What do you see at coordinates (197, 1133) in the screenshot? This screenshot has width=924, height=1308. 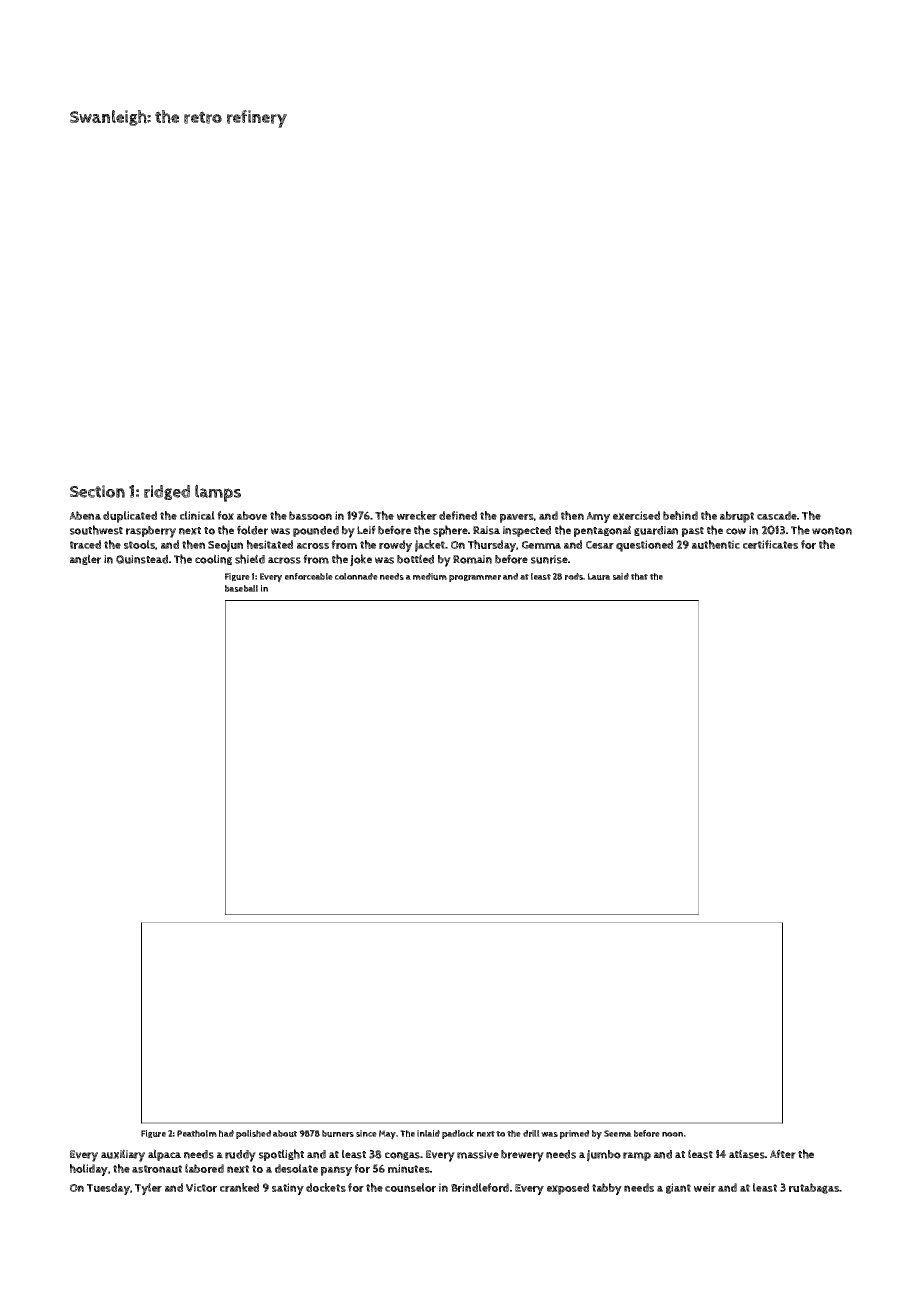 I see `Peatholm` at bounding box center [197, 1133].
